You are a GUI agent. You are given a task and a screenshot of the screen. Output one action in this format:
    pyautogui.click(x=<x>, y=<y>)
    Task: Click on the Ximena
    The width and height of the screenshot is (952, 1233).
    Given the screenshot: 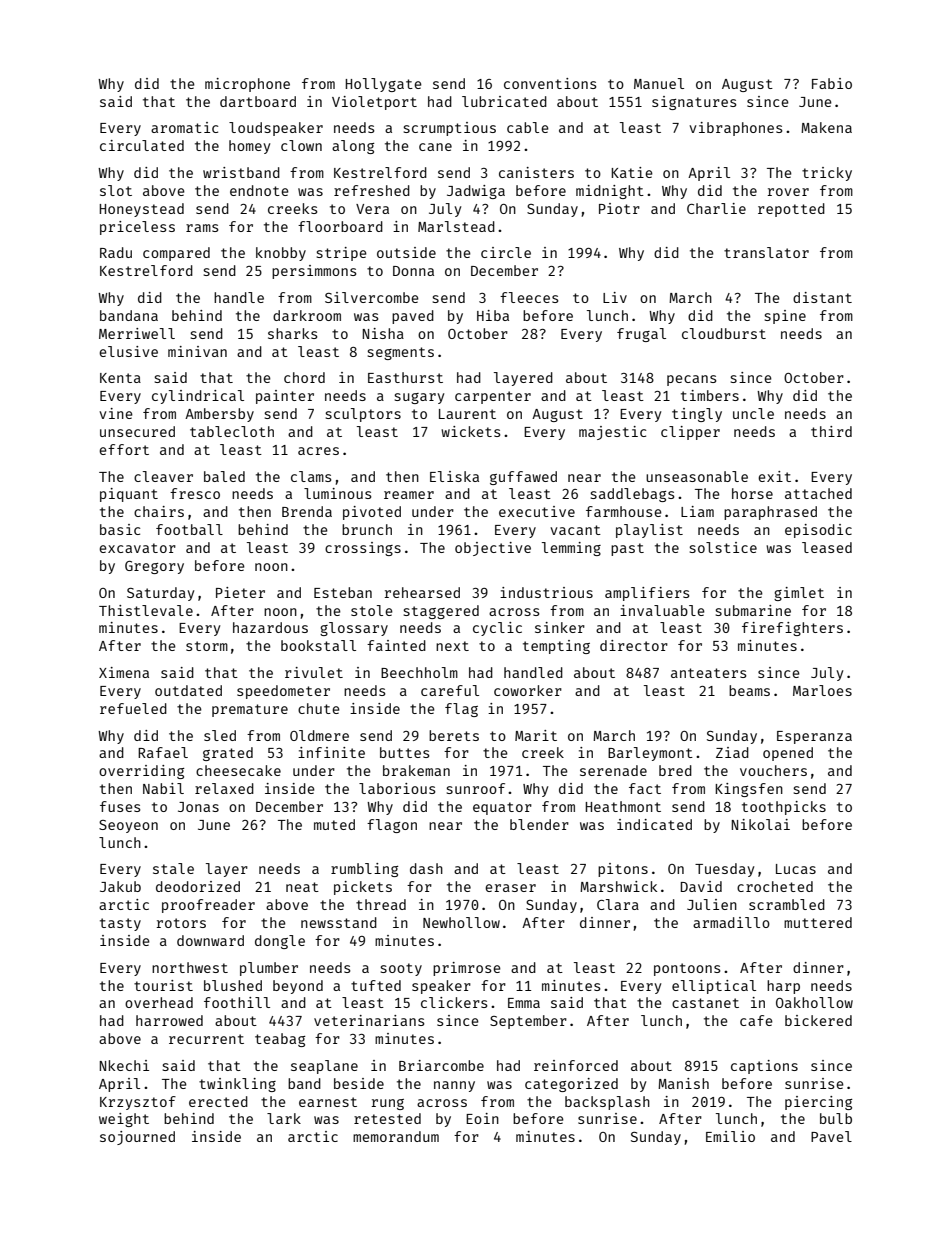 What is the action you would take?
    pyautogui.click(x=124, y=672)
